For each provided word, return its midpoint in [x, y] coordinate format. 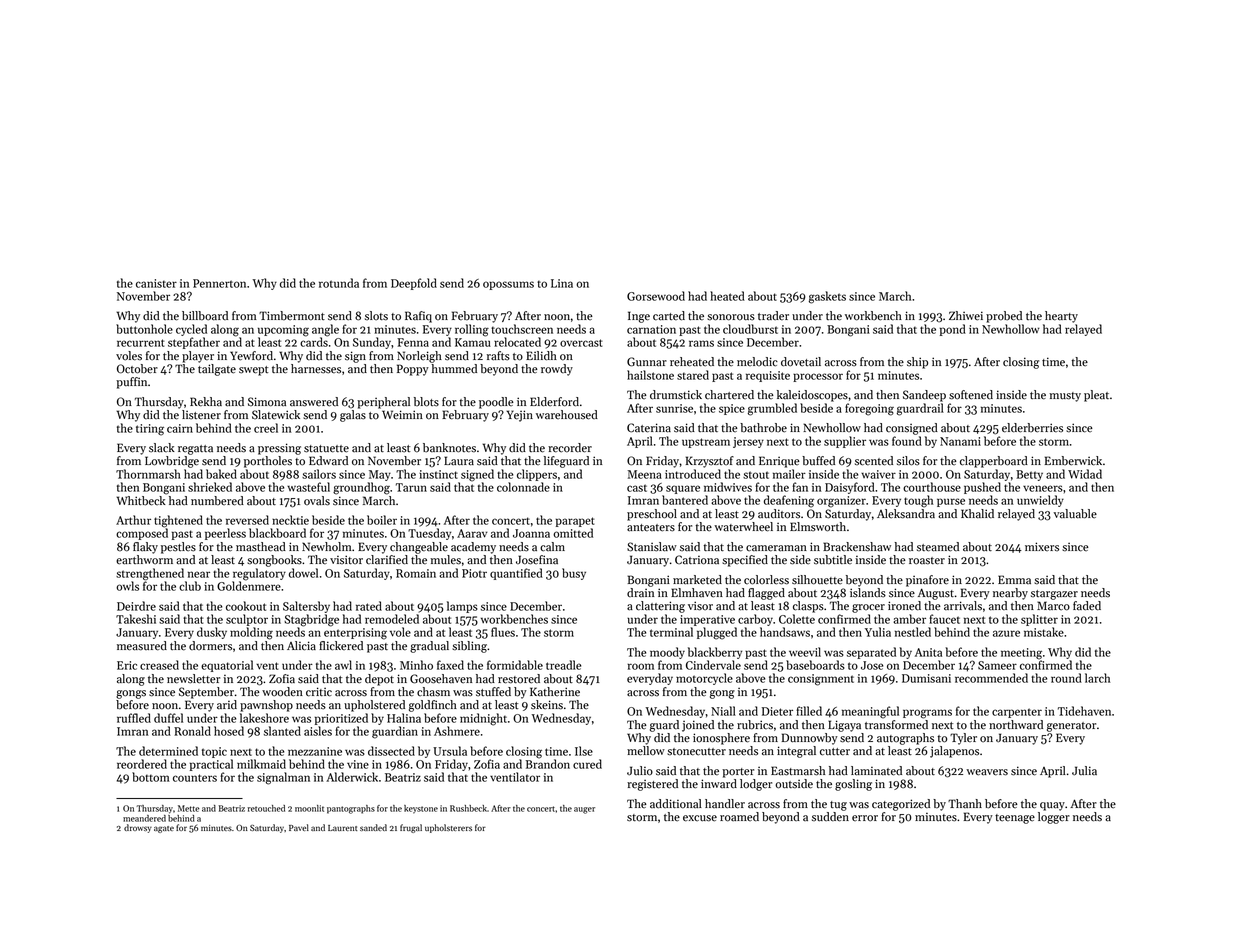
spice [732, 409]
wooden [282, 692]
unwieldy [1040, 501]
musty [1065, 397]
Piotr [474, 573]
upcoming [283, 331]
